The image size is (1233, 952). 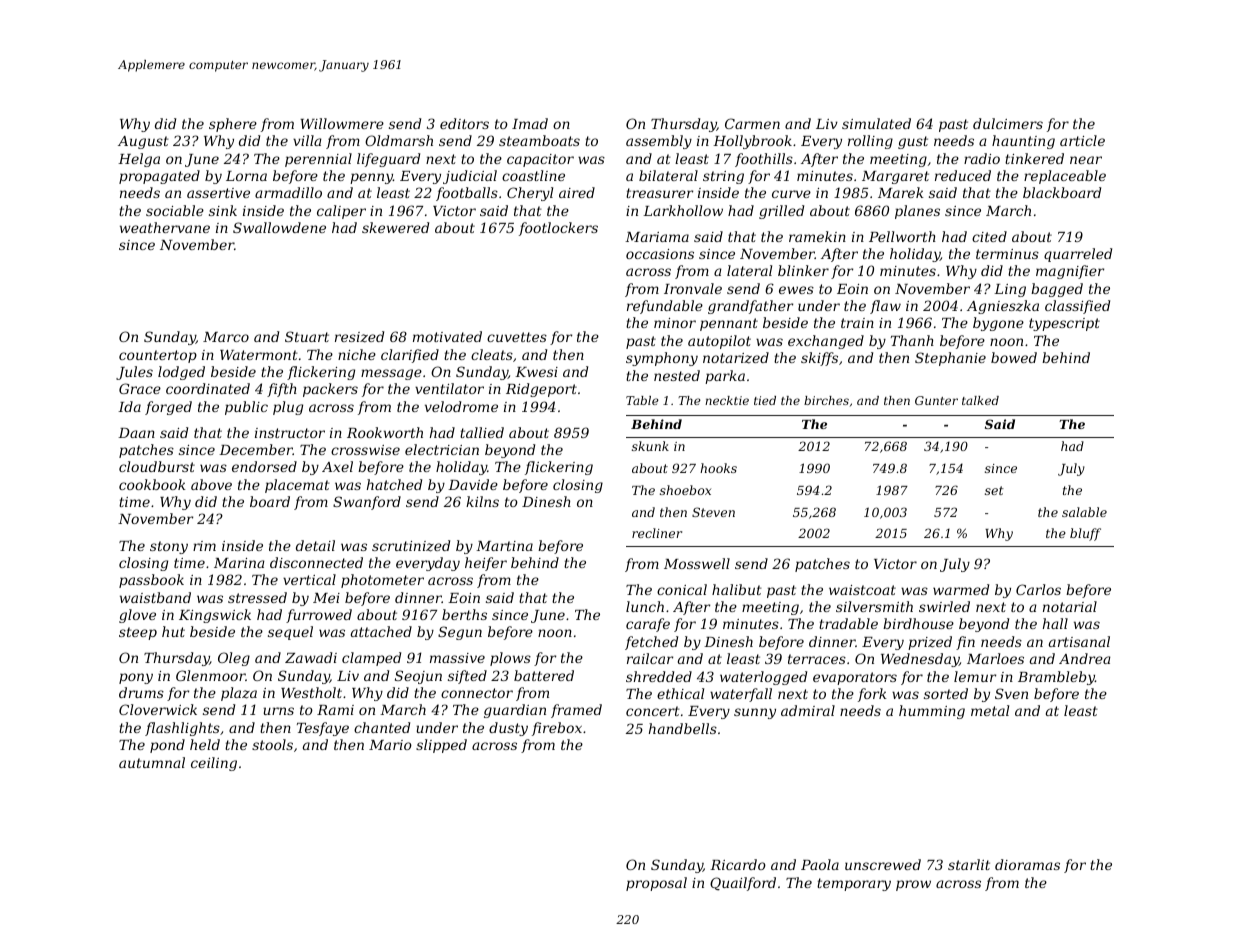 What do you see at coordinates (752, 123) in the screenshot?
I see `Carmen` at bounding box center [752, 123].
